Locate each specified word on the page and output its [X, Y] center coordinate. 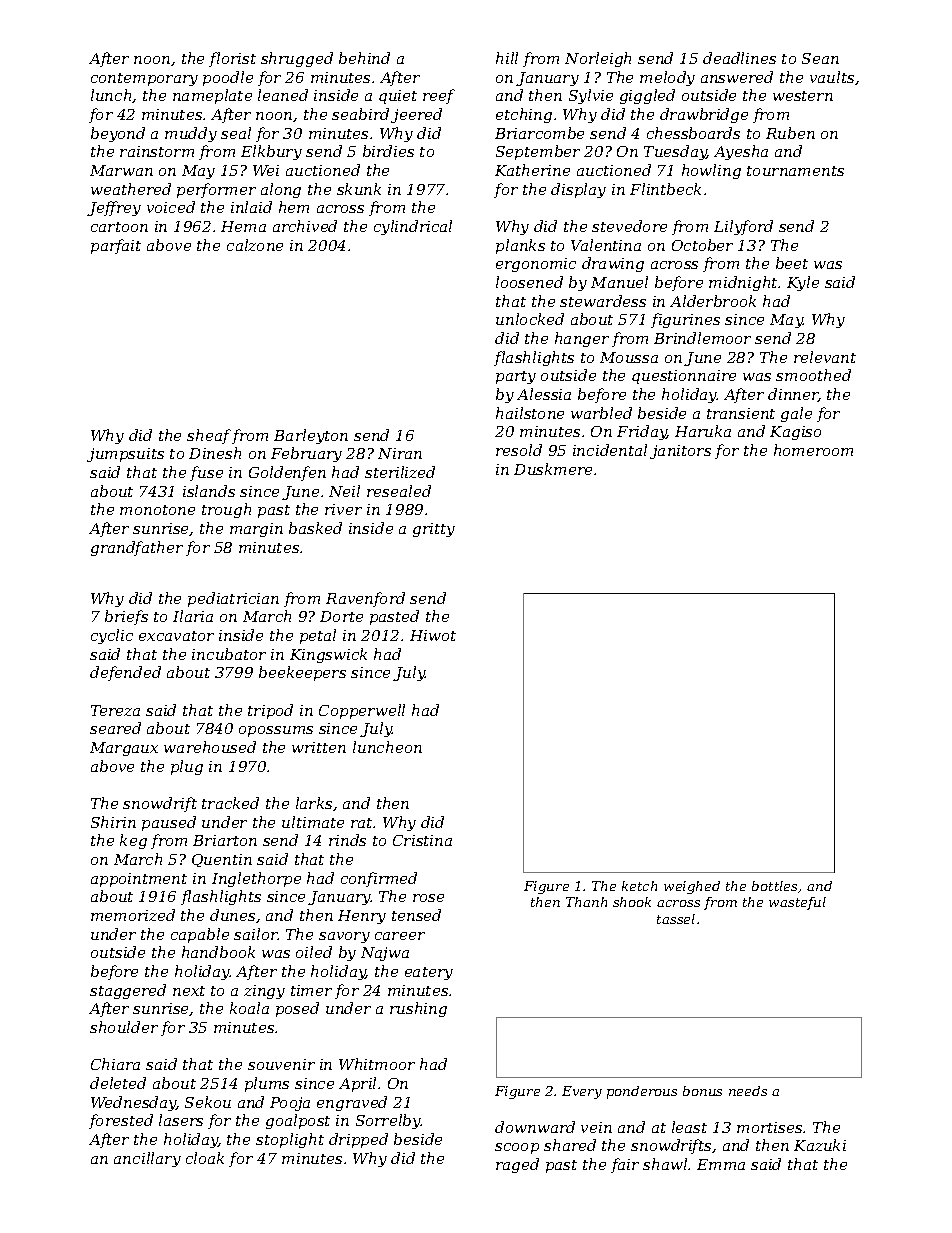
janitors [680, 452]
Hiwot [433, 635]
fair [625, 1165]
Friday [642, 432]
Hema [243, 226]
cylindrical [413, 227]
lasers [181, 1120]
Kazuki [820, 1145]
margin [256, 530]
